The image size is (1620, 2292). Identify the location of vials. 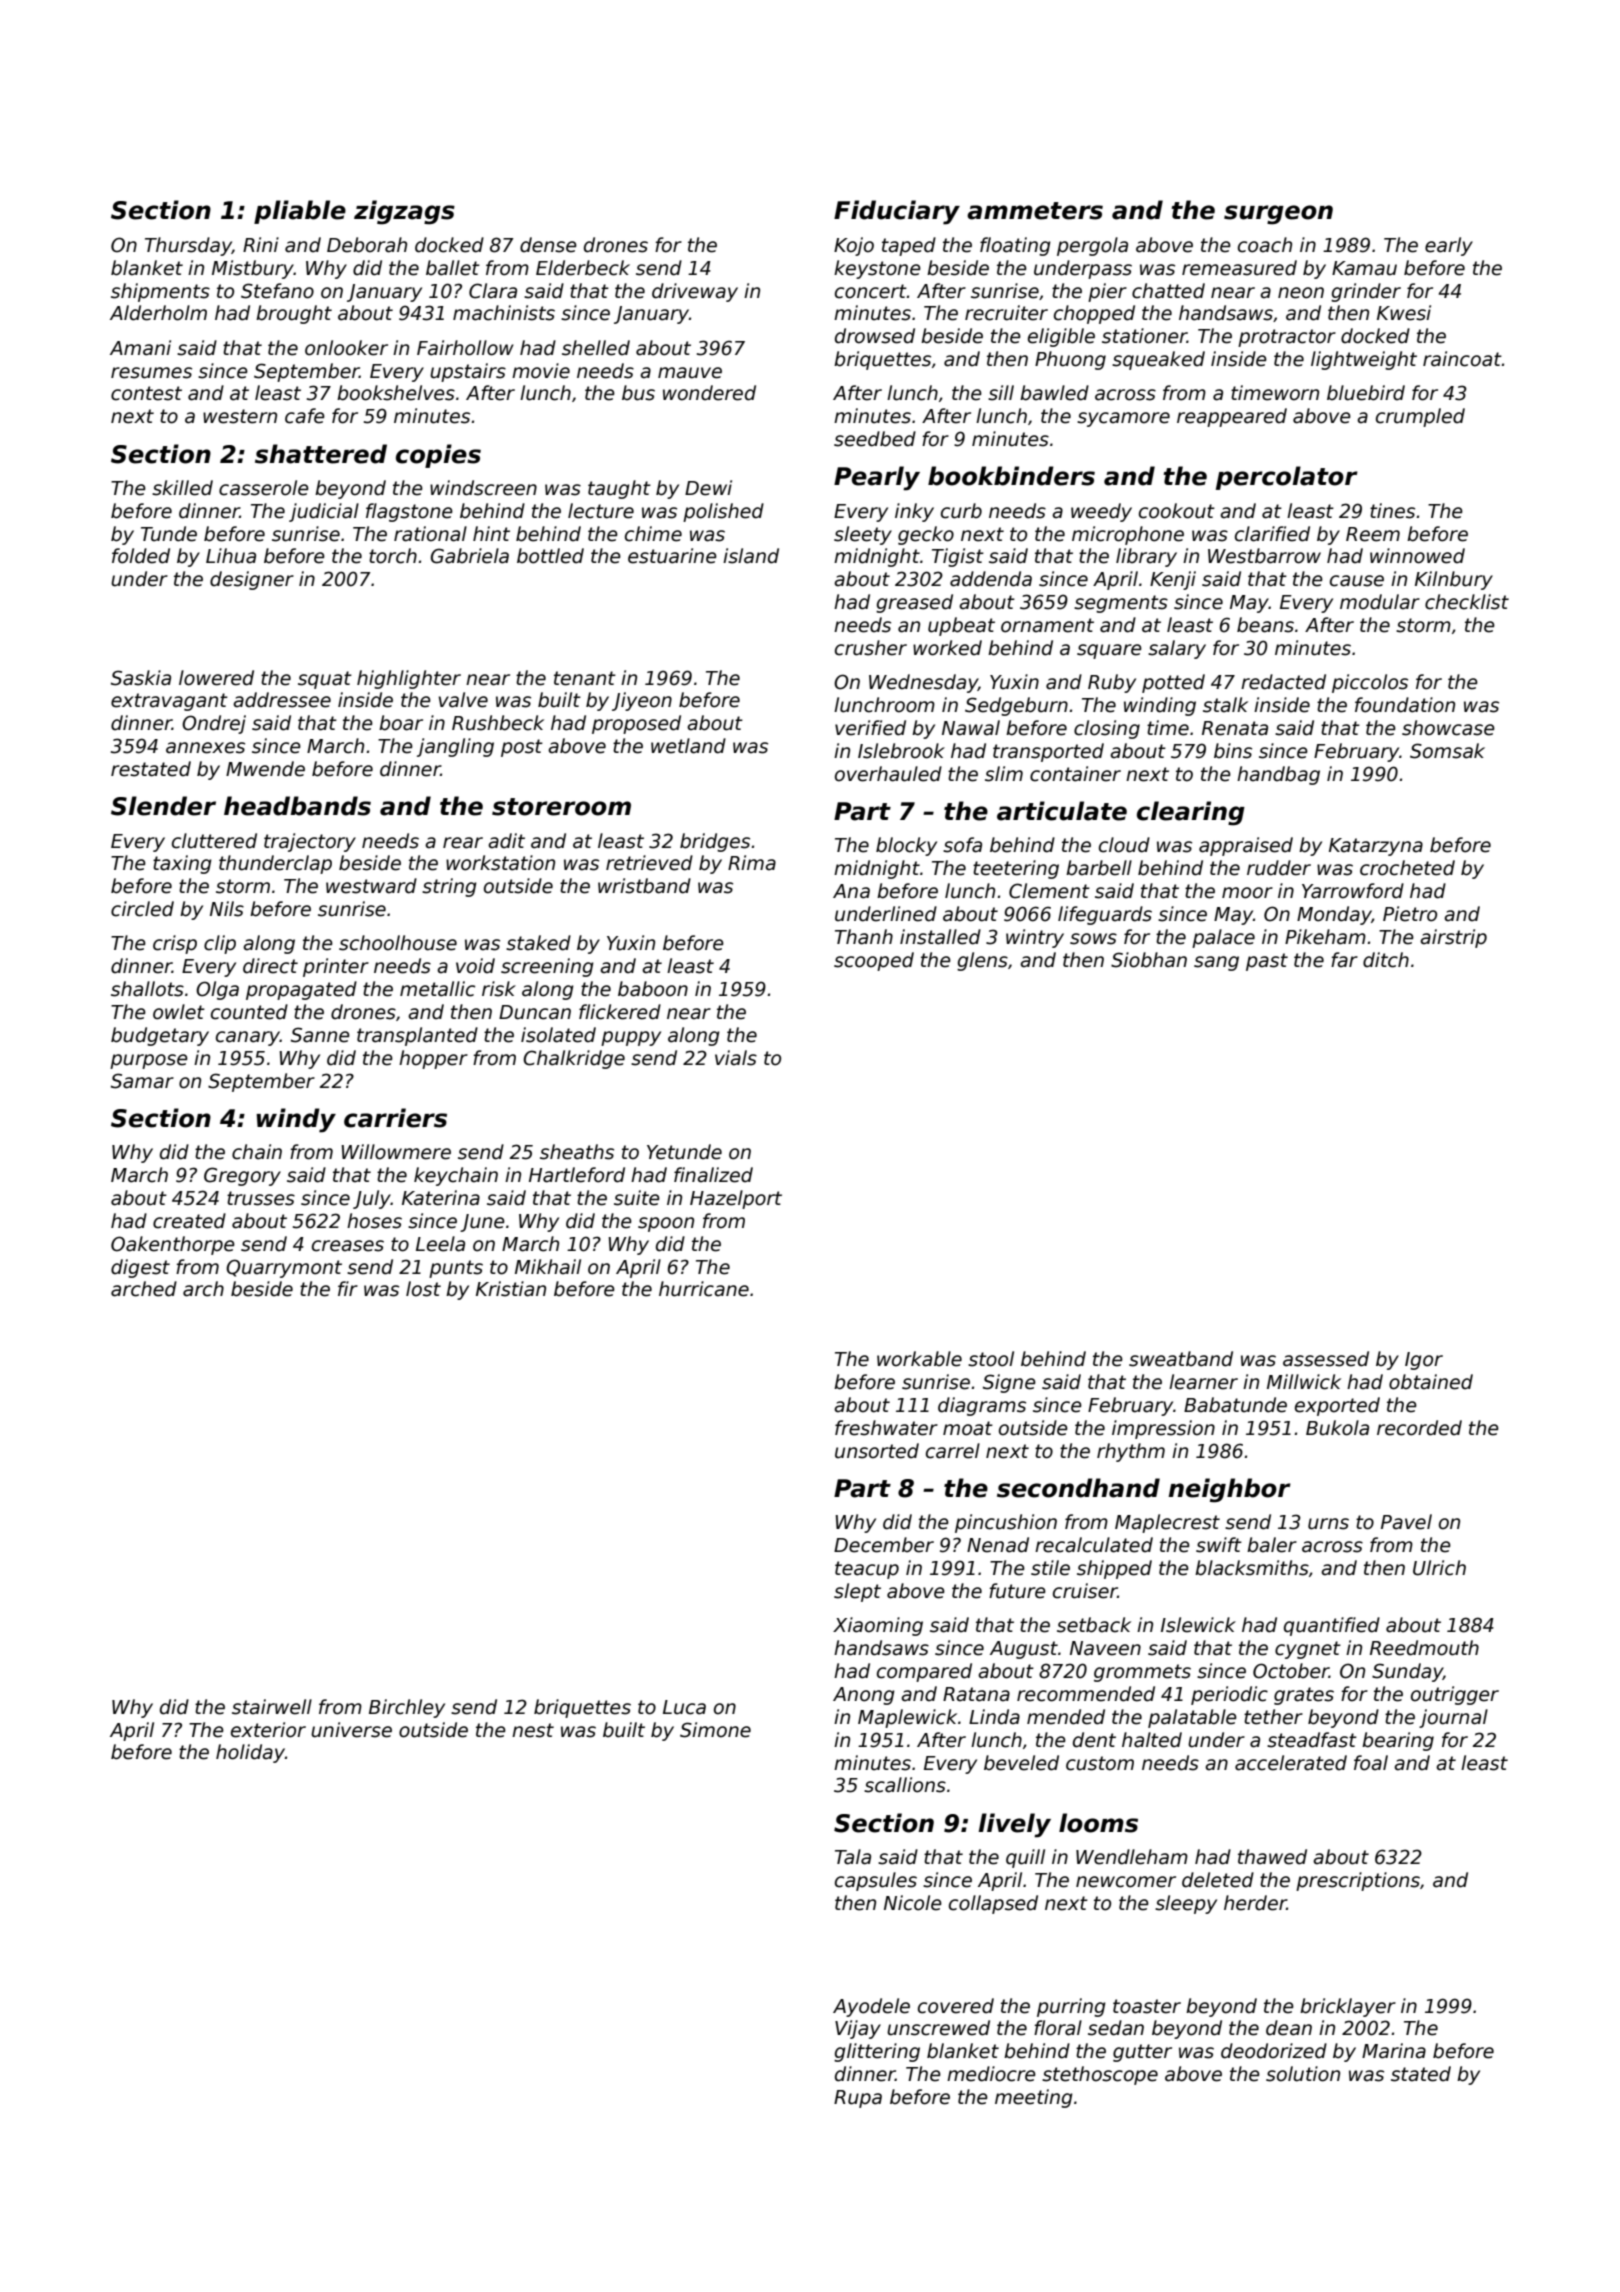
(736, 1058).
